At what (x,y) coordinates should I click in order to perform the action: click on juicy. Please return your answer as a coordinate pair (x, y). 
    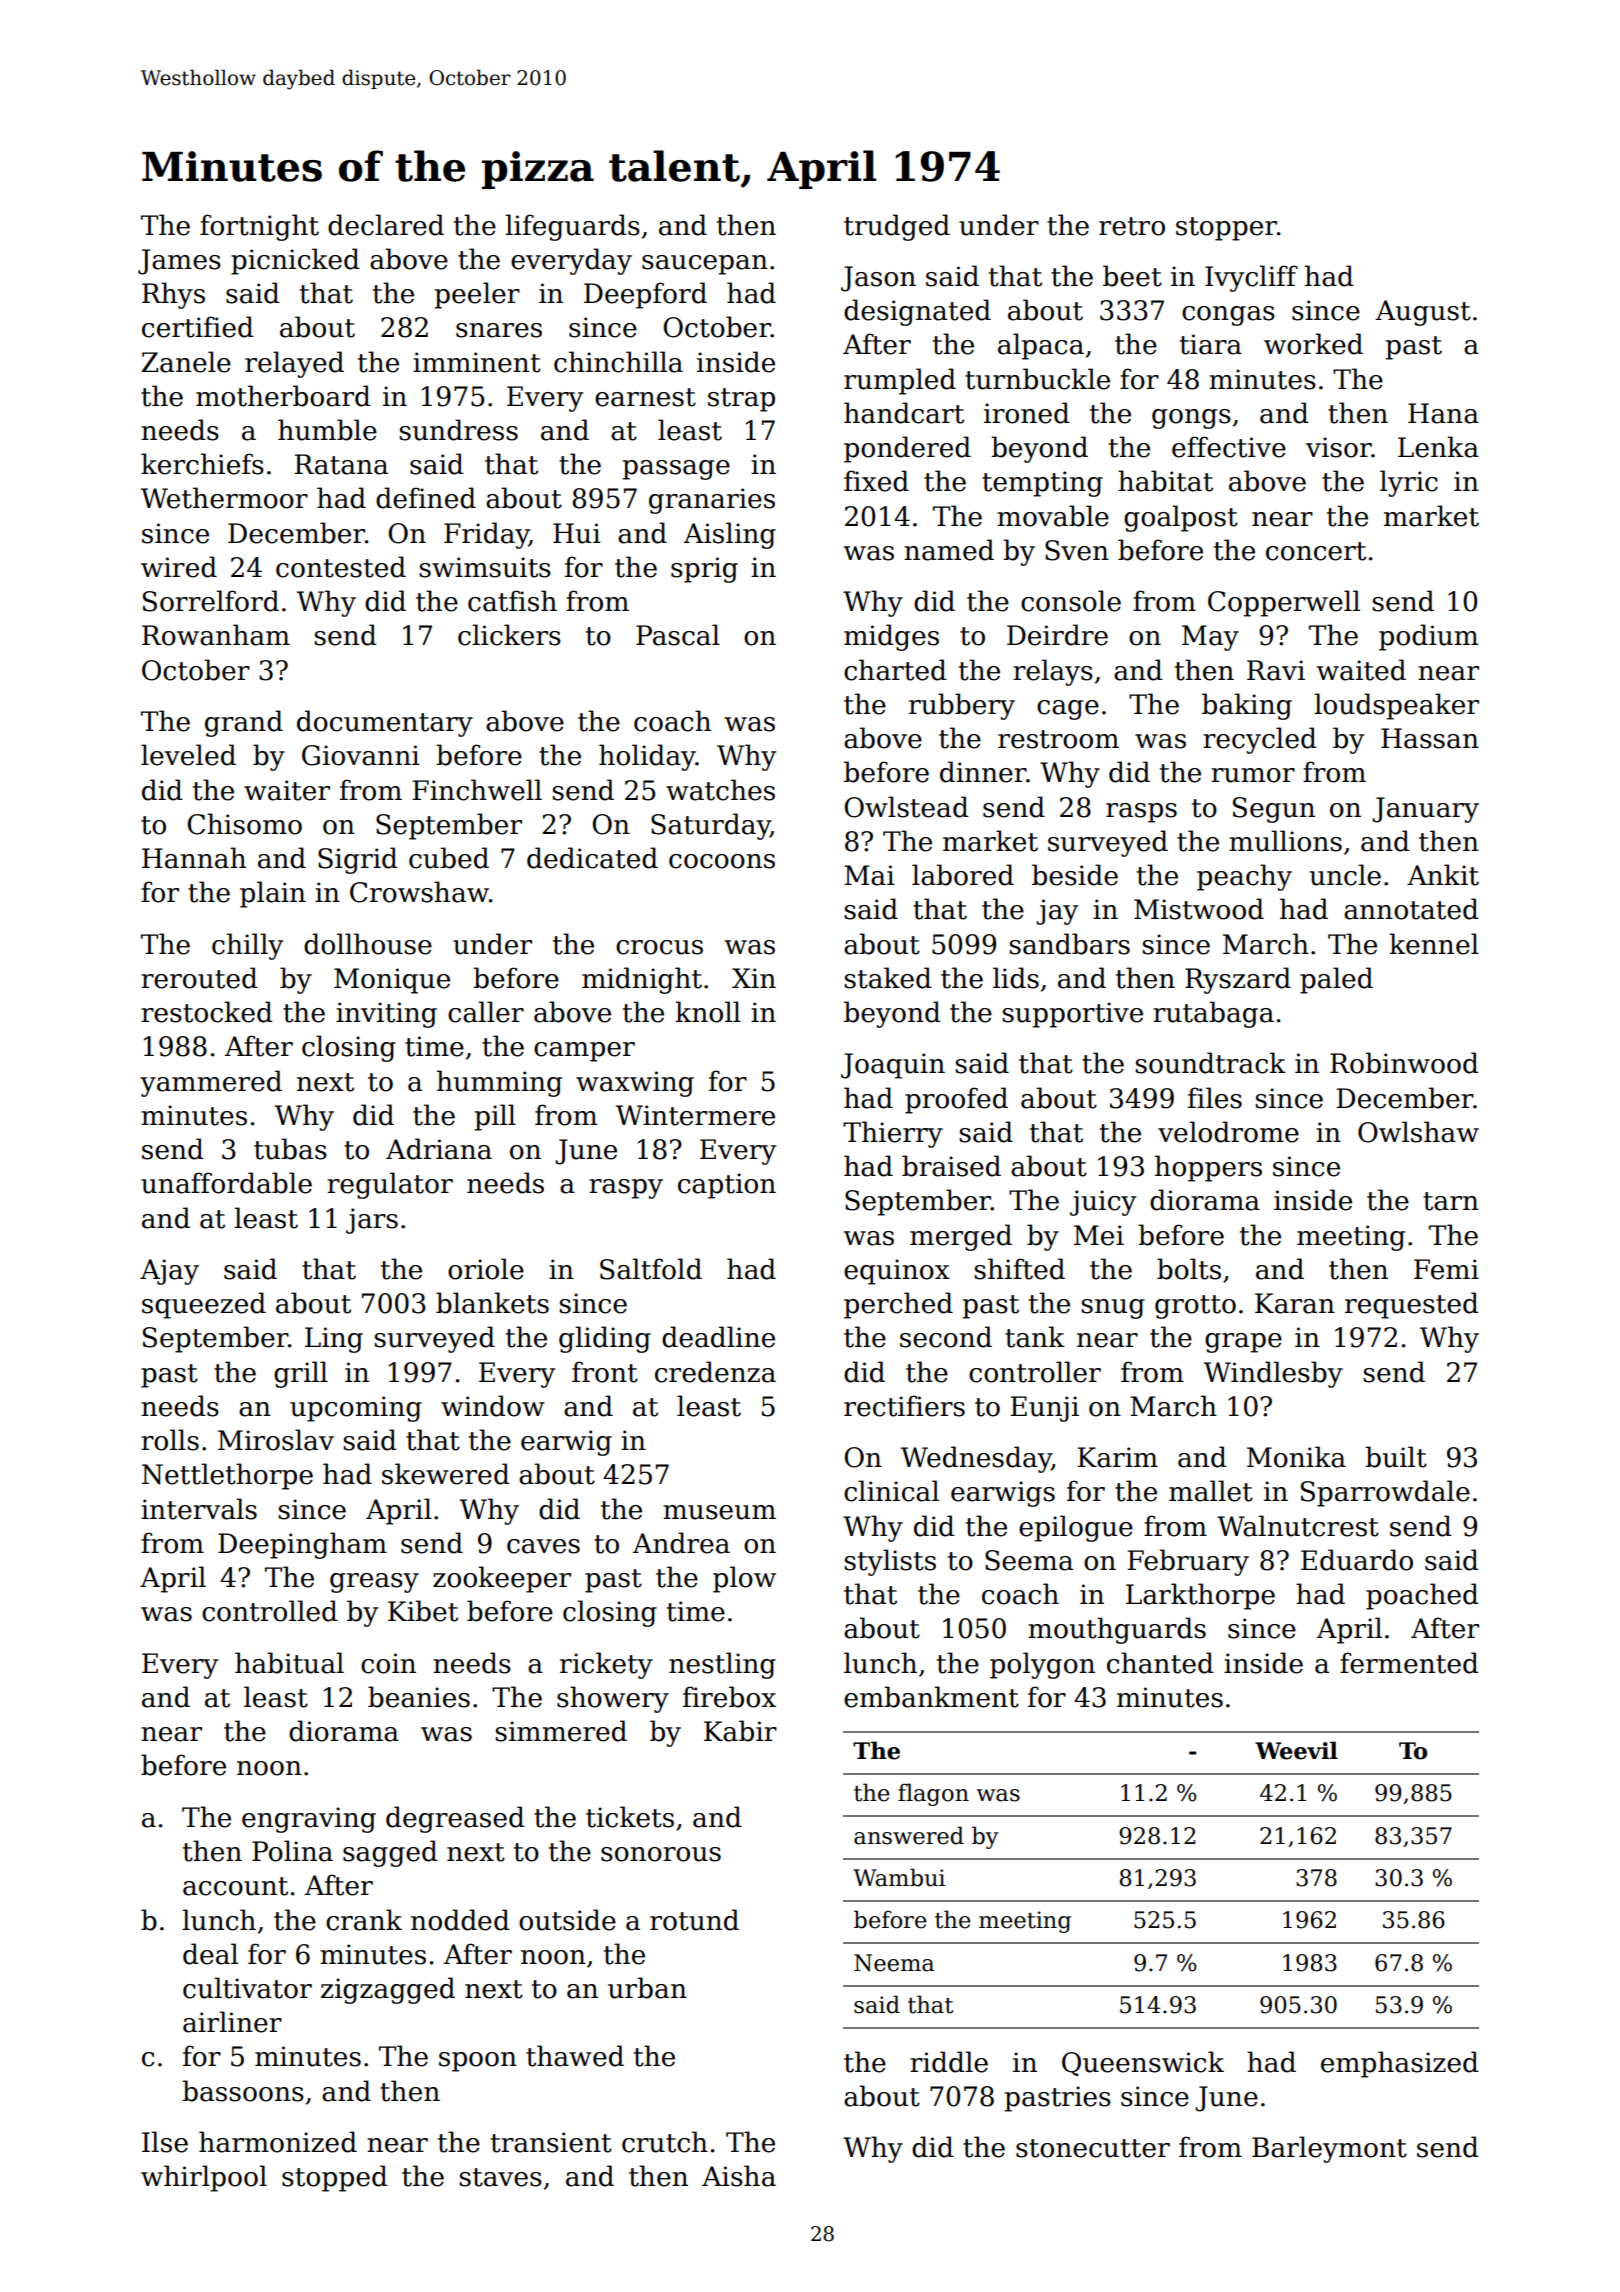
    Looking at the image, I should click on (1103, 1203).
